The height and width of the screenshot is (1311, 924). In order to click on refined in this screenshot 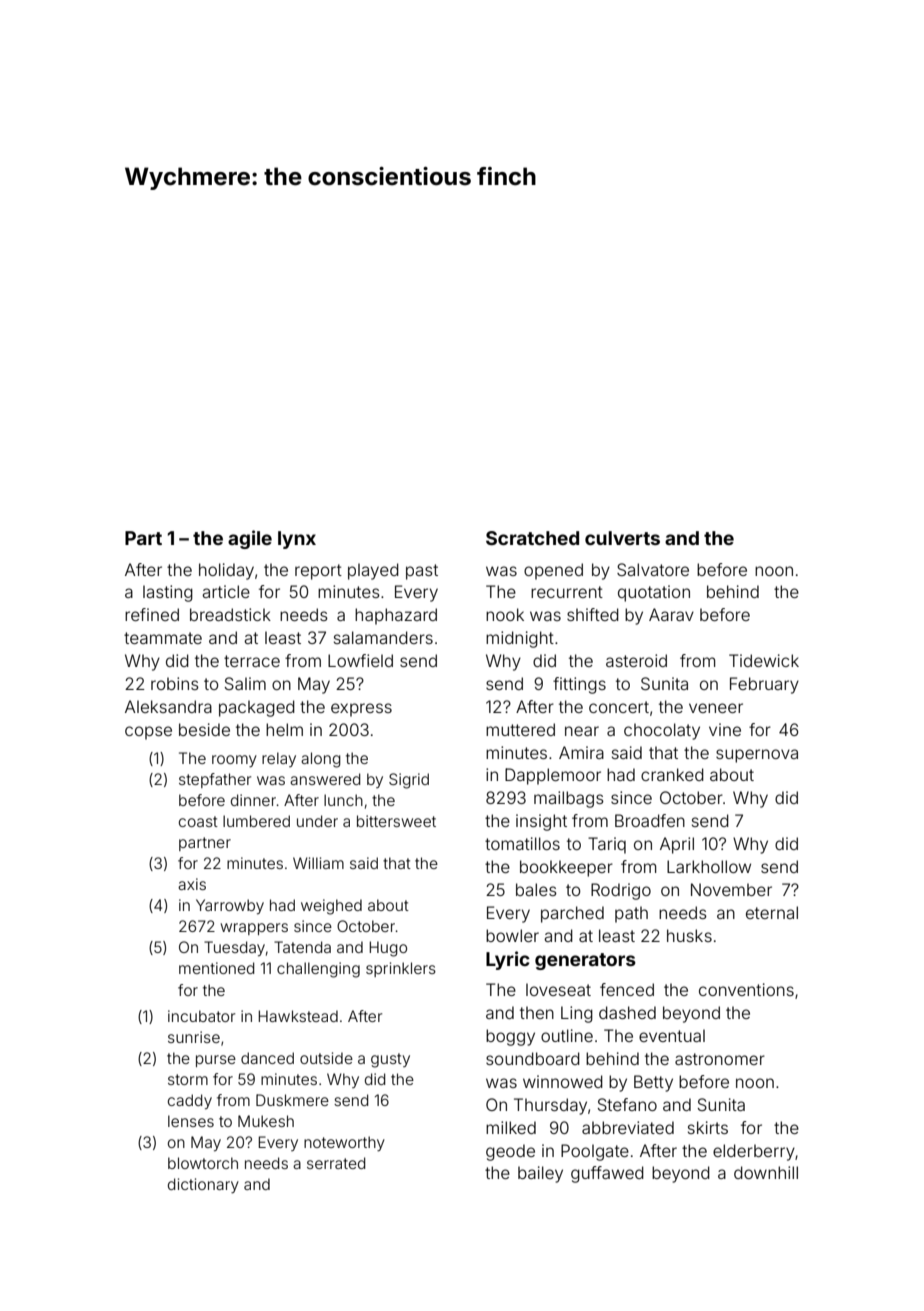, I will do `click(152, 614)`.
